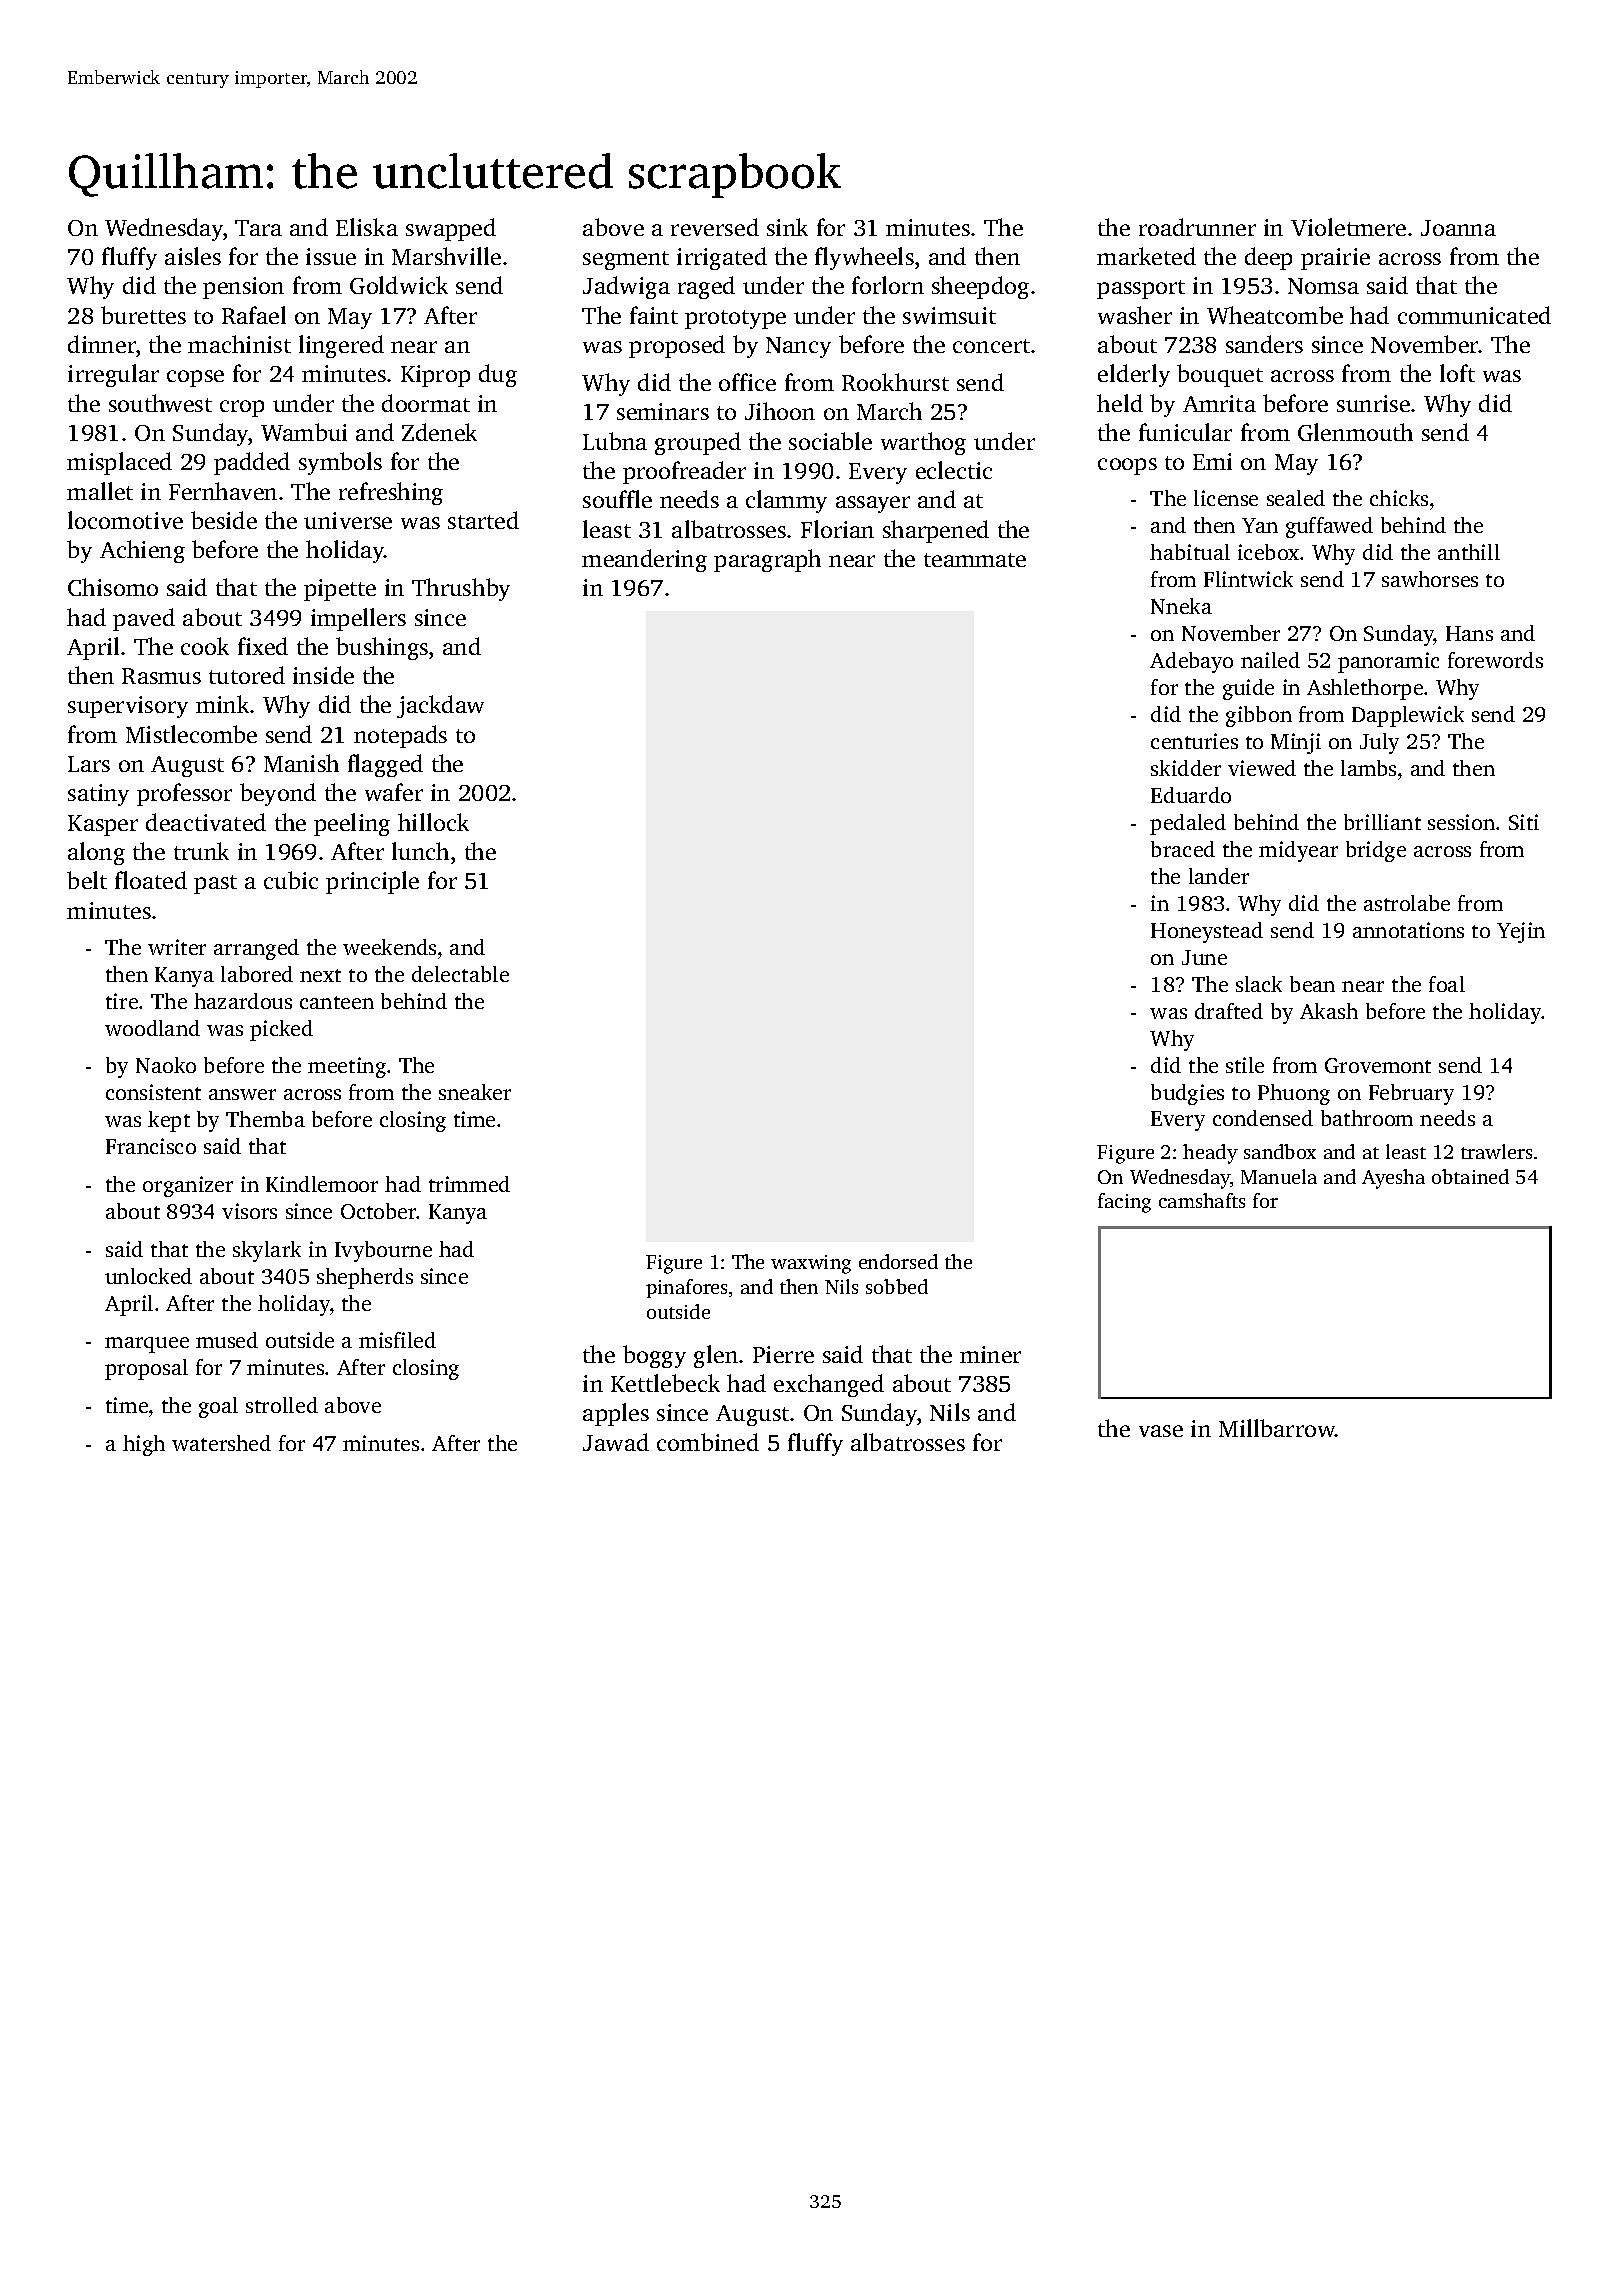 This screenshot has height=2292, width=1620. Describe the element at coordinates (461, 589) in the screenshot. I see `Thrushby` at that location.
